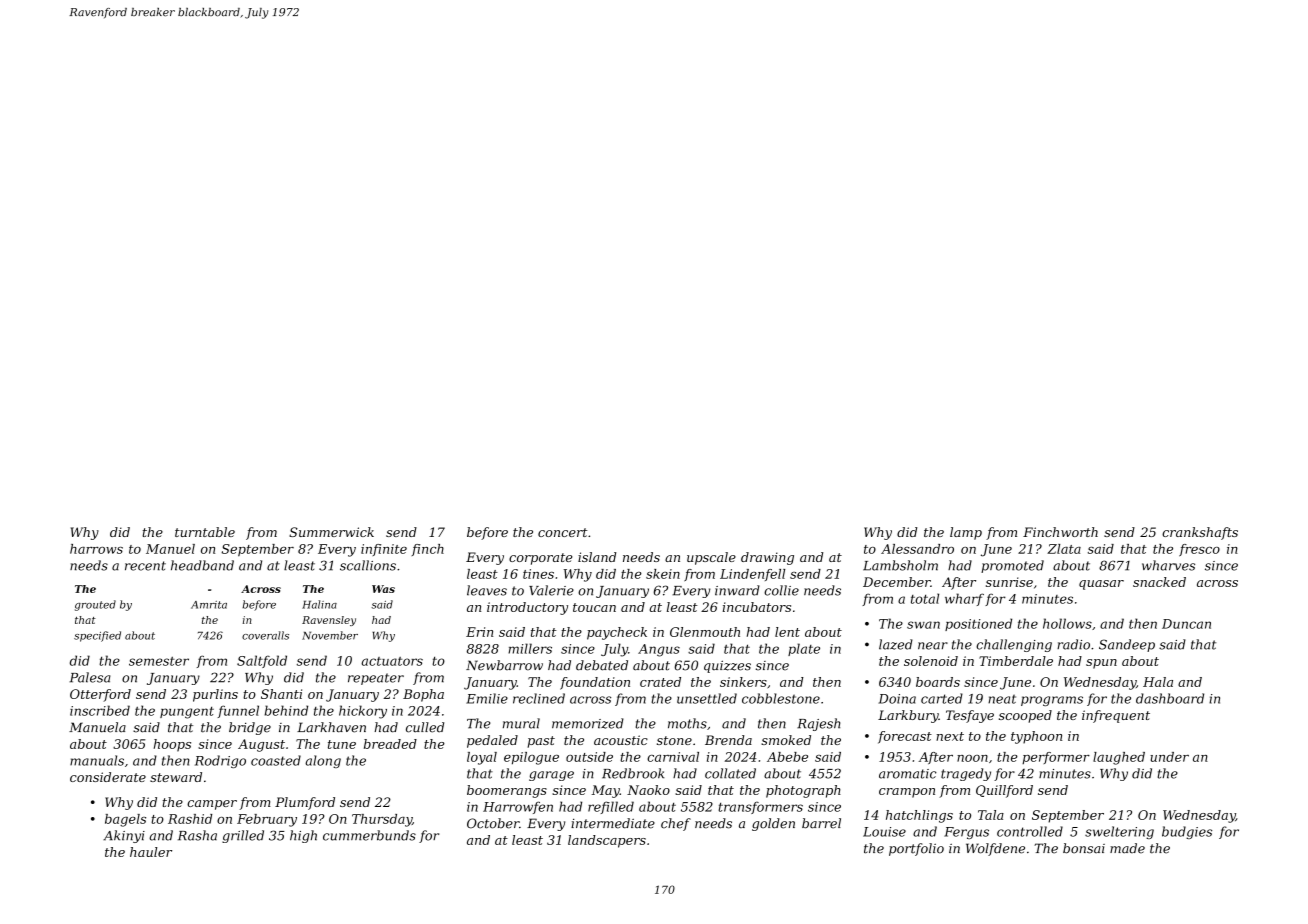 Image resolution: width=1308 pixels, height=924 pixels. What do you see at coordinates (530, 648) in the document?
I see `millers` at bounding box center [530, 648].
